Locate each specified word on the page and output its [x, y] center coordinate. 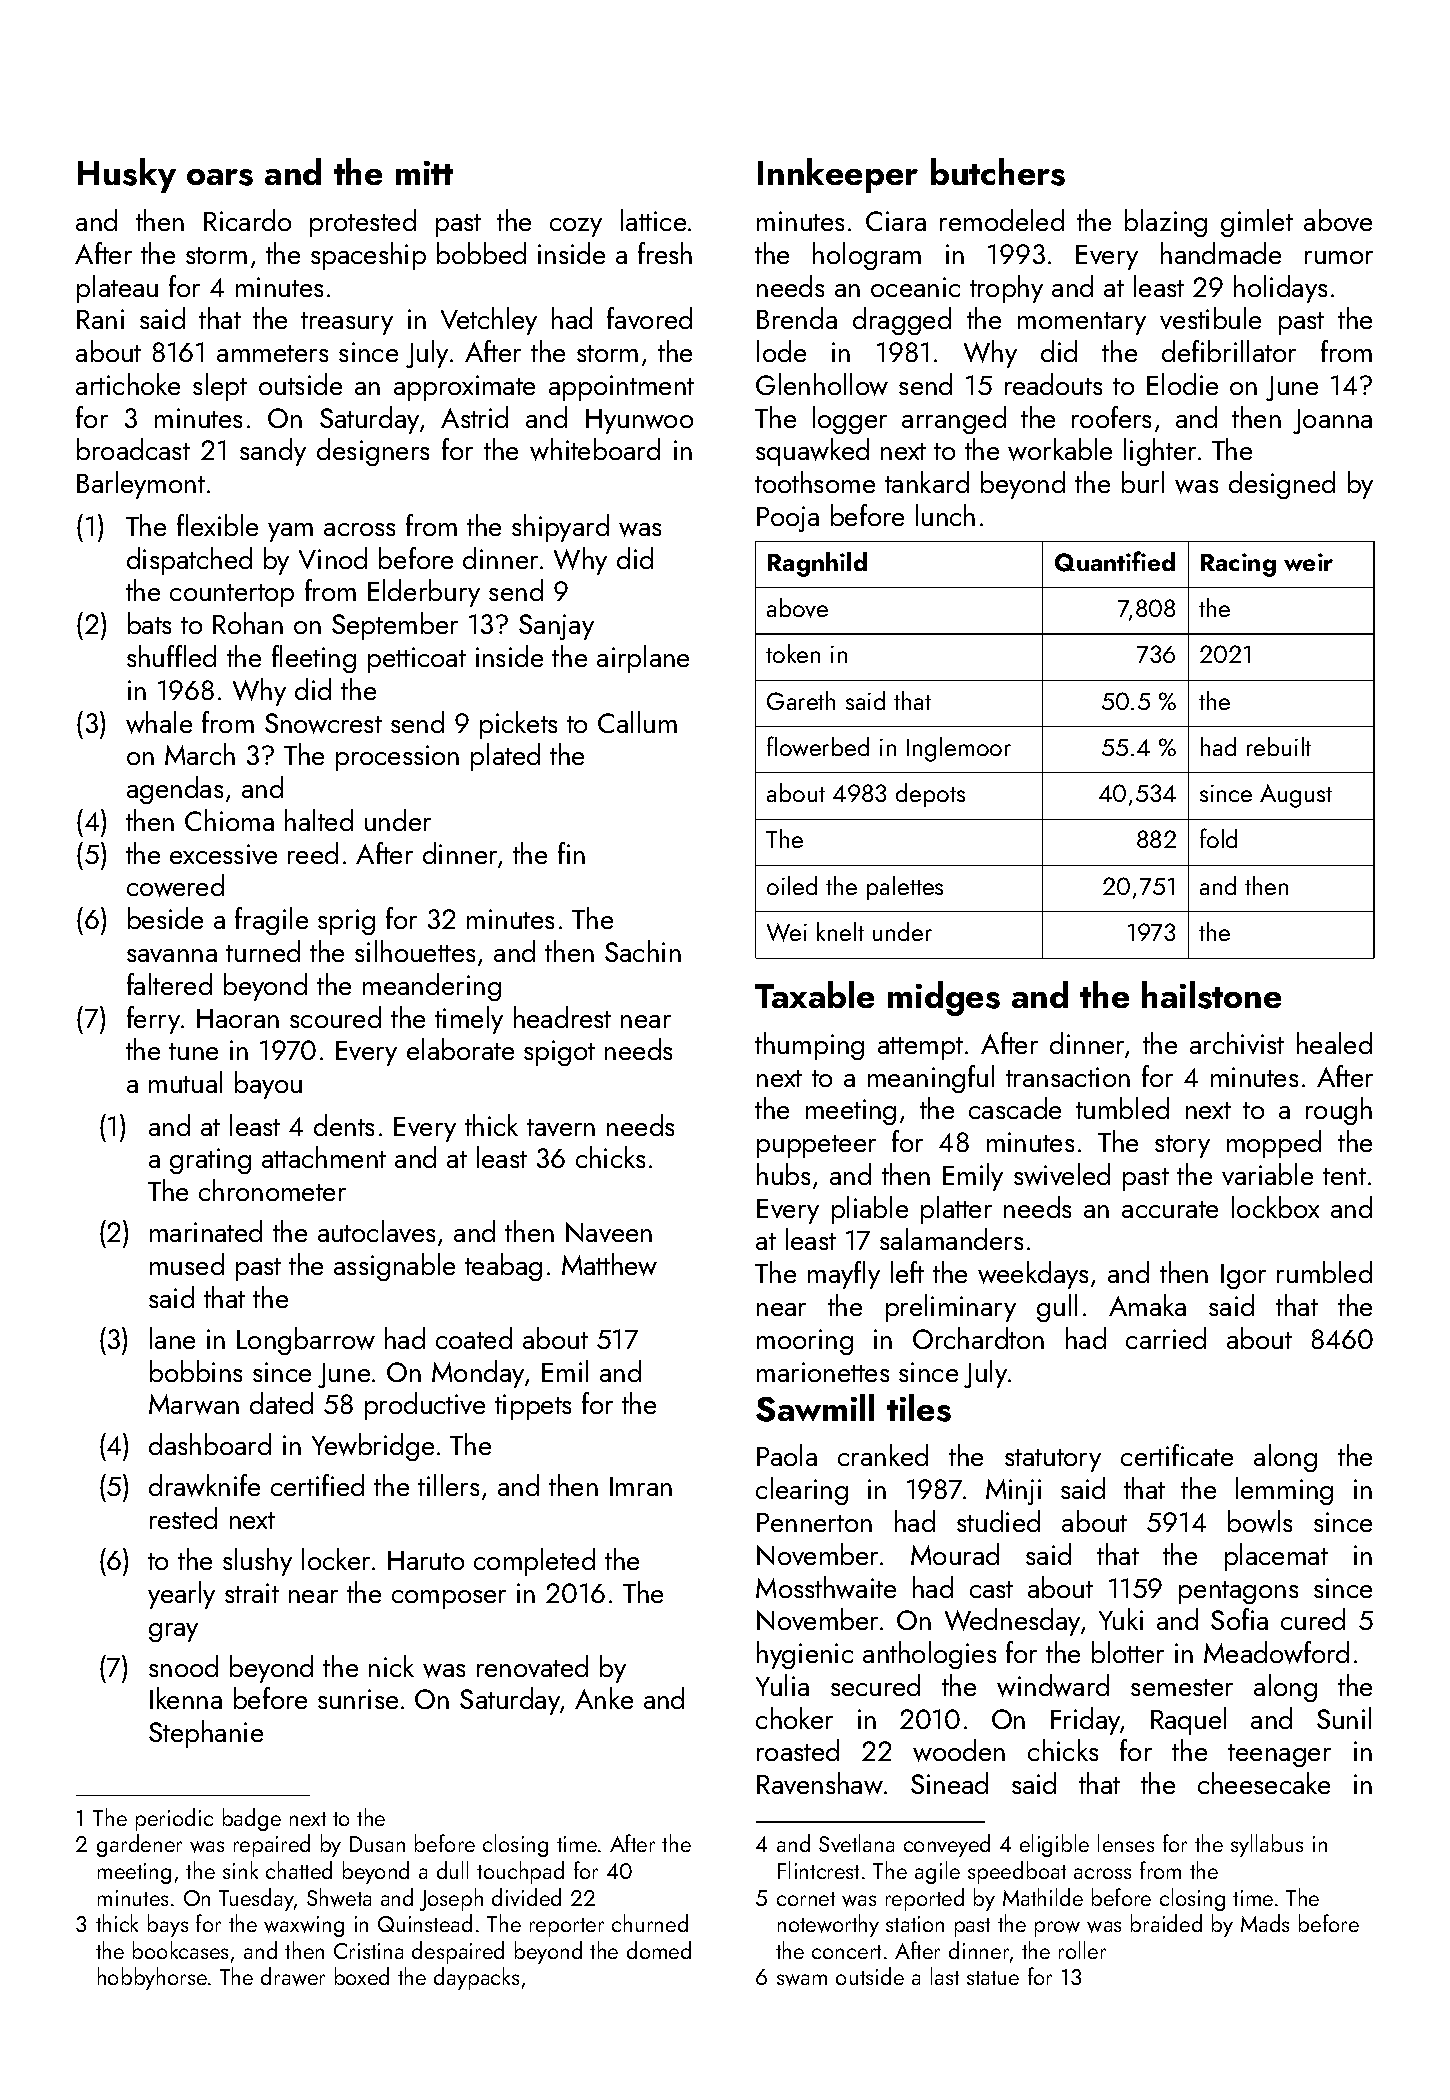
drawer [293, 1976]
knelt [840, 931]
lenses [1126, 1843]
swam [802, 1980]
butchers [998, 172]
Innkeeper [838, 175]
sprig [346, 922]
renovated [532, 1666]
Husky [127, 175]
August [1296, 796]
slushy [257, 1562]
